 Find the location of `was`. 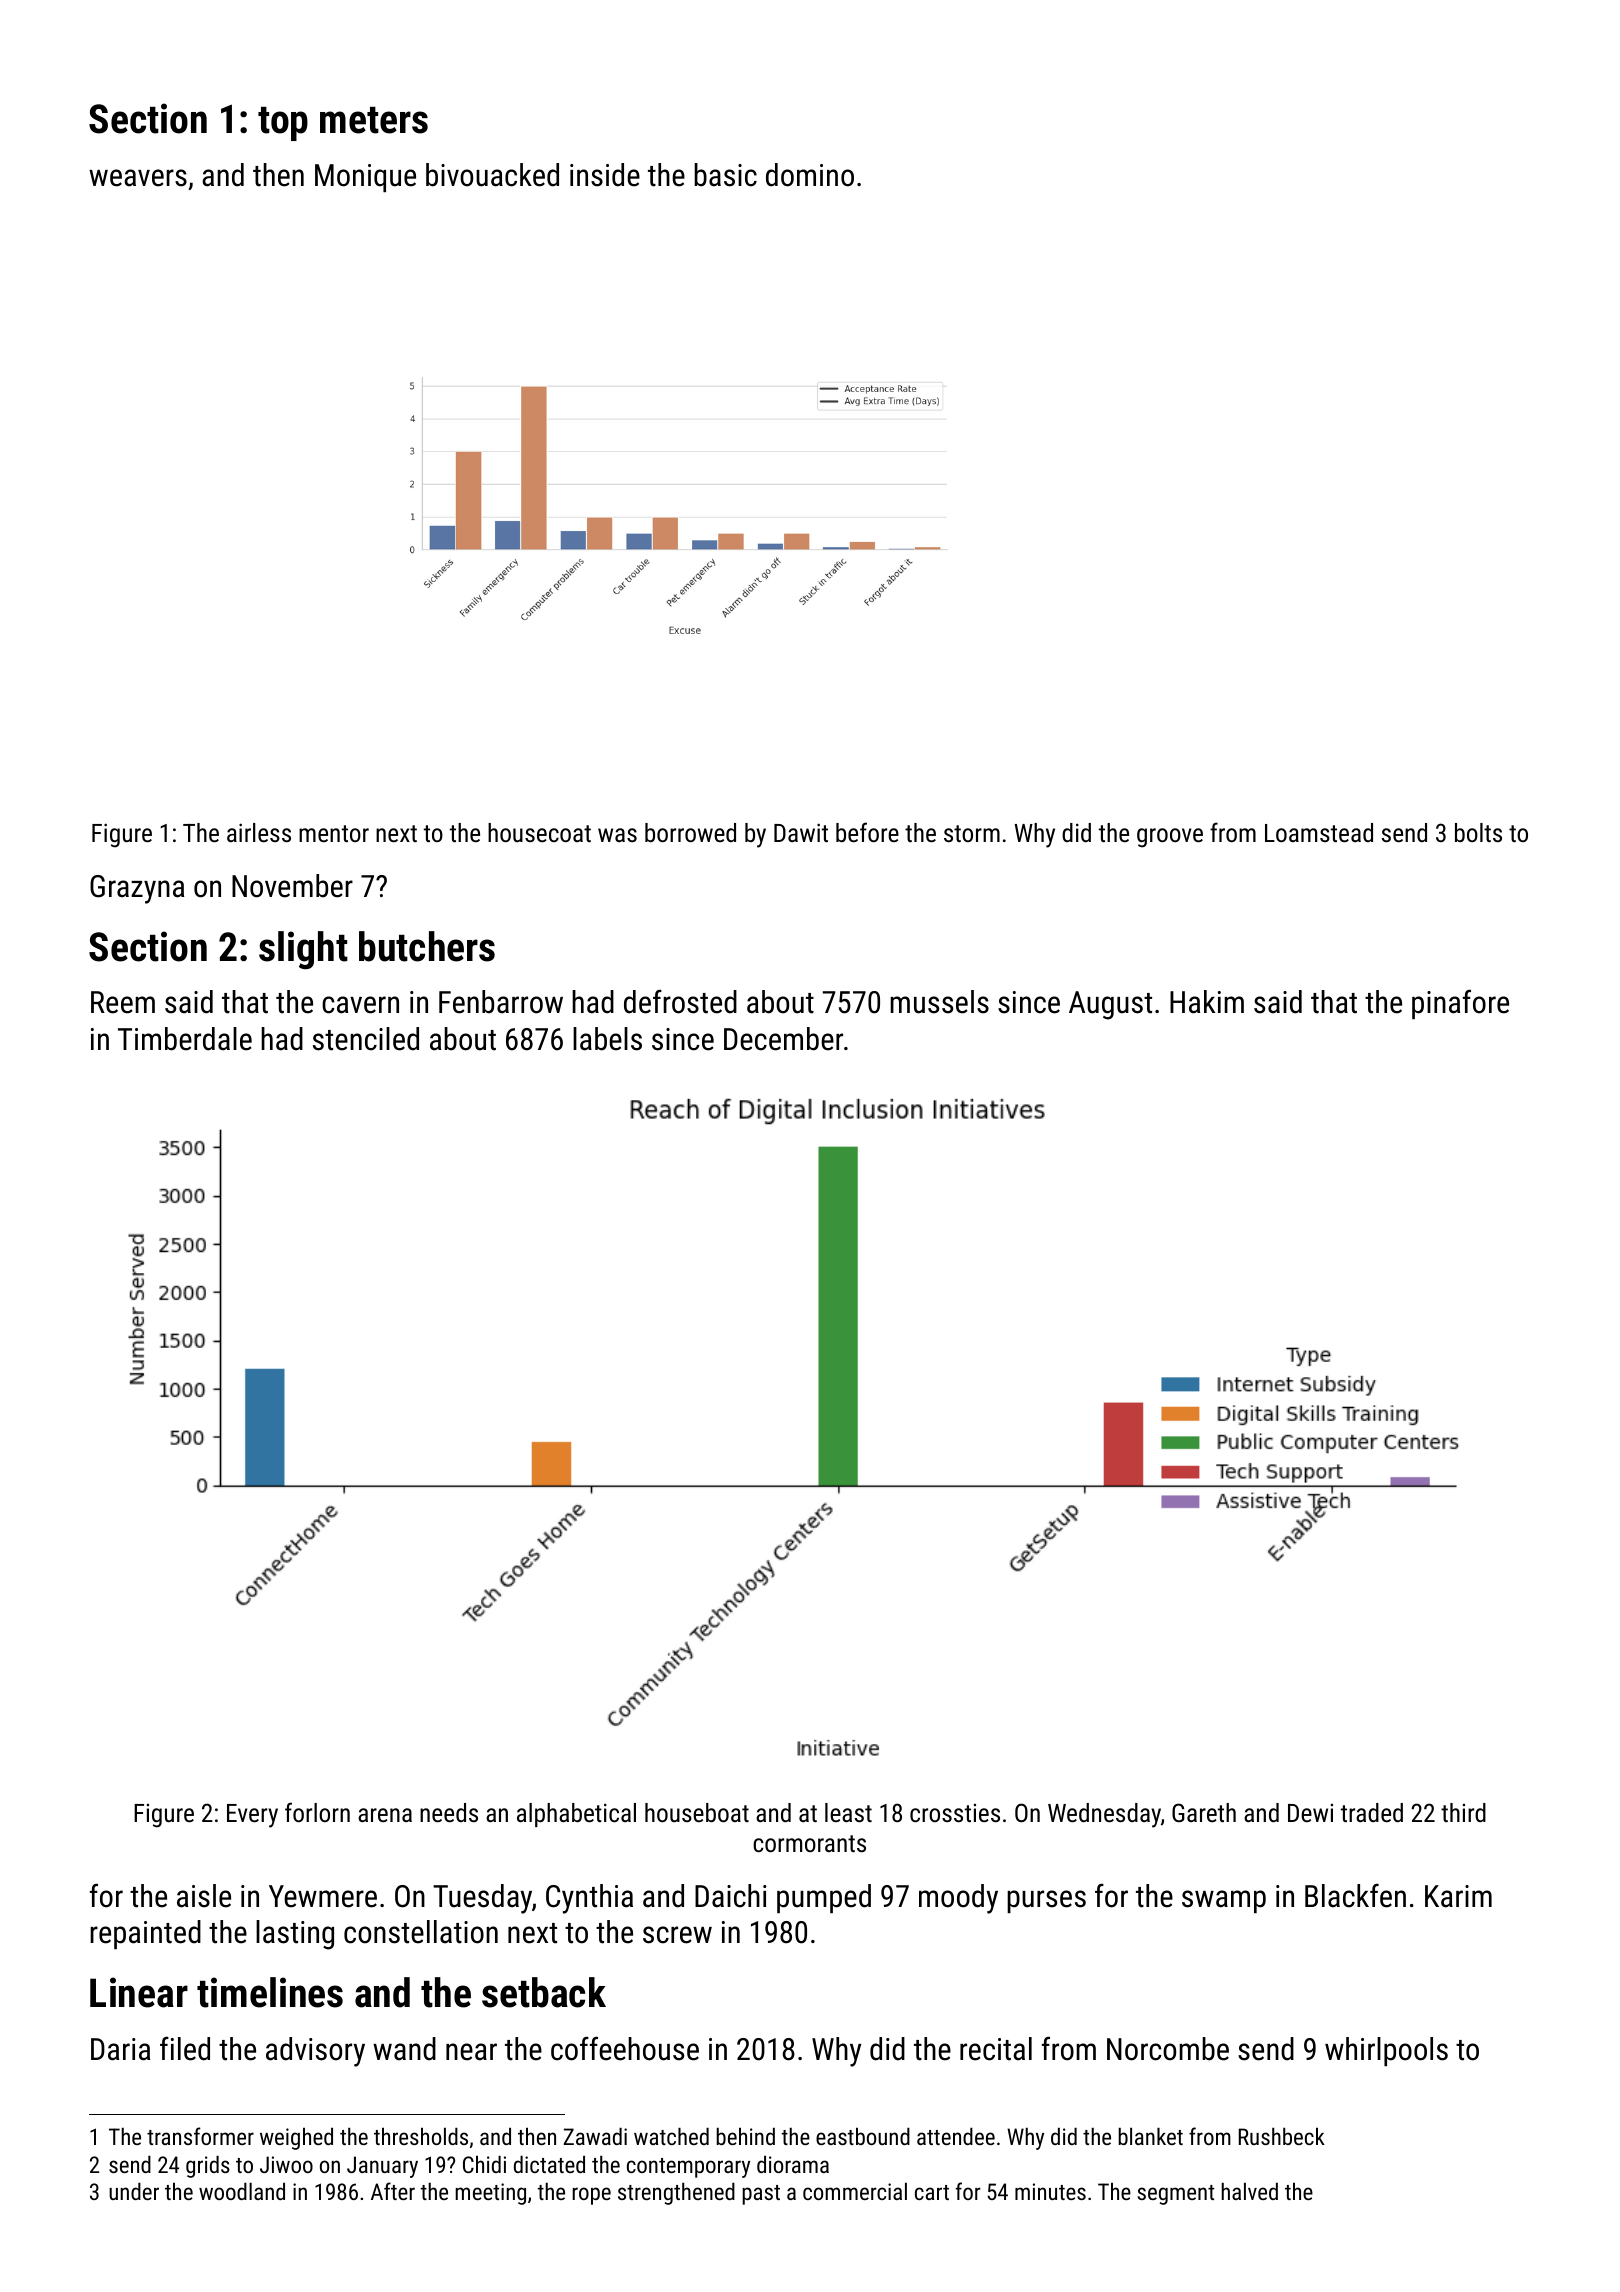

was is located at coordinates (617, 835).
